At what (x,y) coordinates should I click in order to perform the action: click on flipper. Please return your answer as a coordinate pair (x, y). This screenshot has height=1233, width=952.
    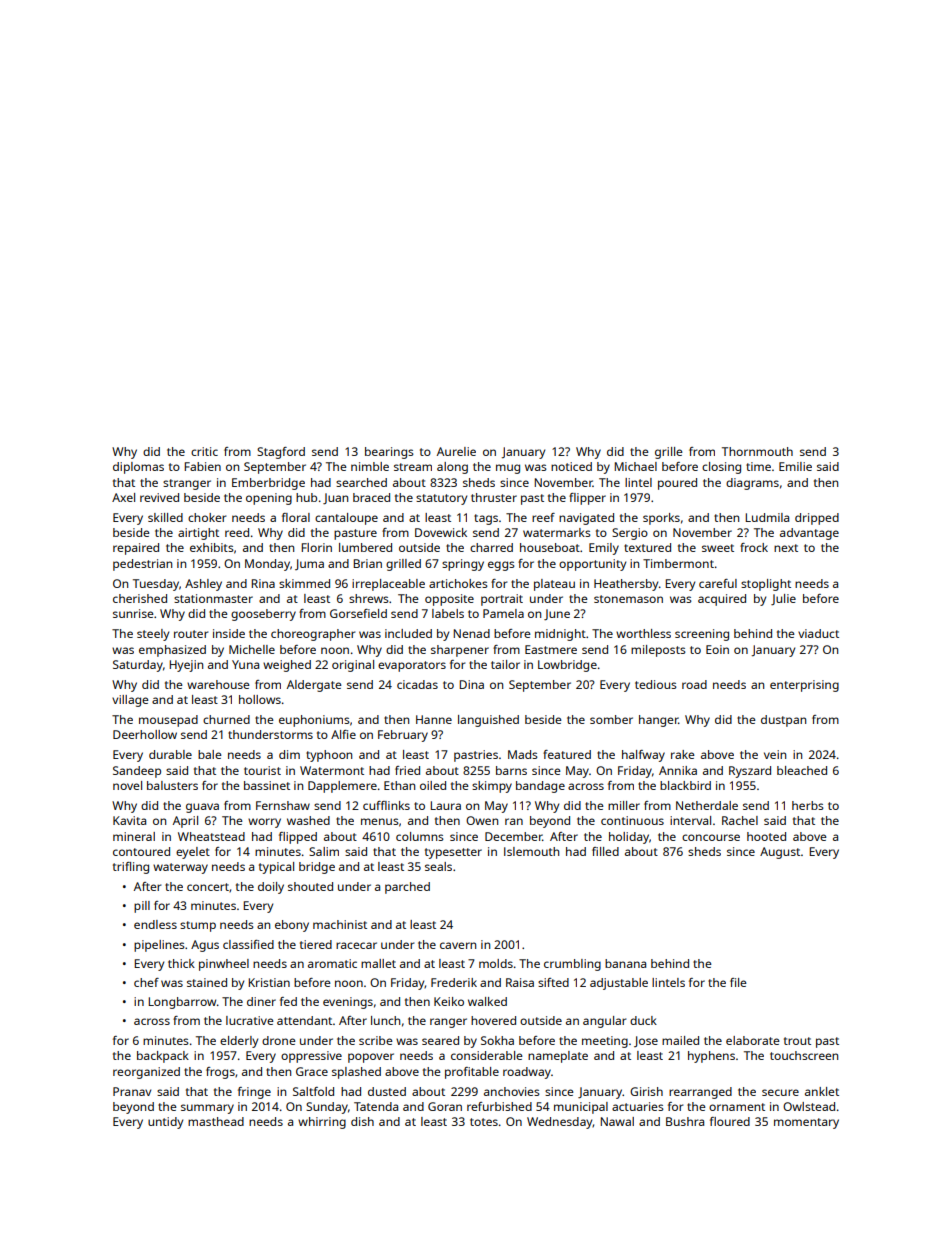
    Looking at the image, I should click on (587, 499).
